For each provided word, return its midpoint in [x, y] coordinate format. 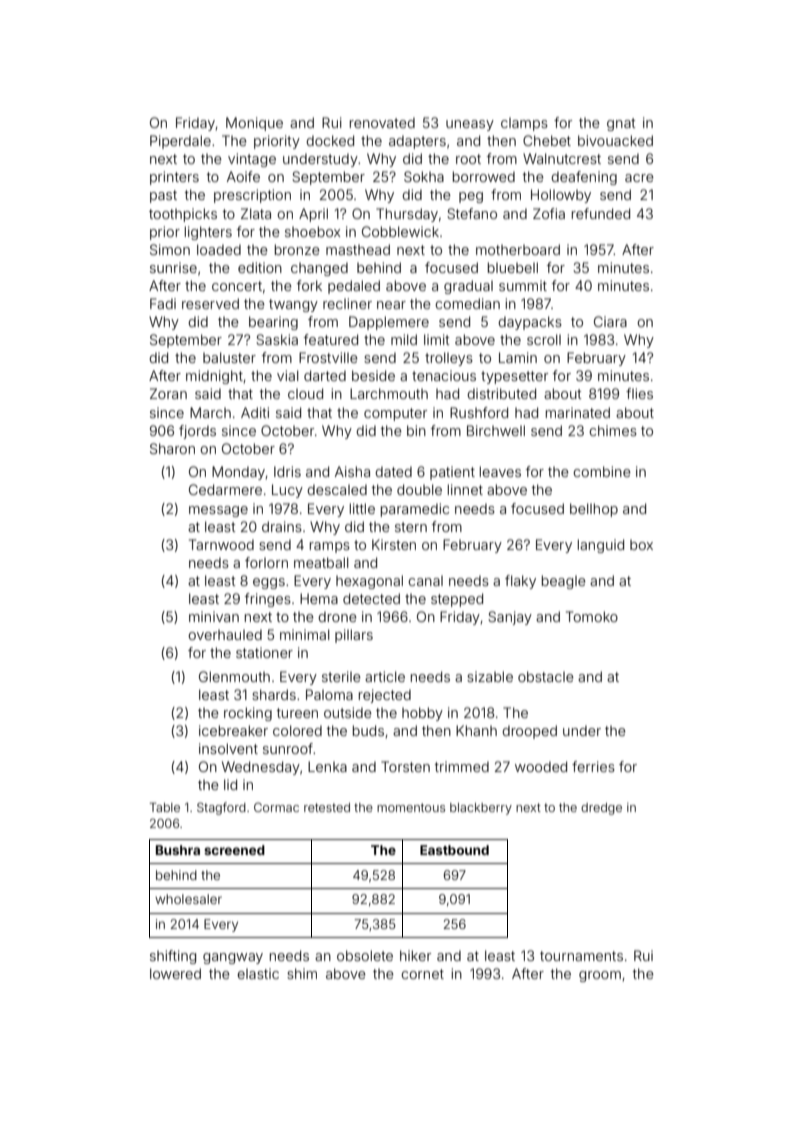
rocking [248, 714]
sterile [341, 676]
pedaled [354, 287]
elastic [258, 973]
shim [302, 973]
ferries [593, 766]
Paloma [329, 694]
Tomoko [592, 616]
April [313, 215]
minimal [304, 634]
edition [260, 267]
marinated [578, 412]
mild [404, 339]
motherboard [518, 249]
